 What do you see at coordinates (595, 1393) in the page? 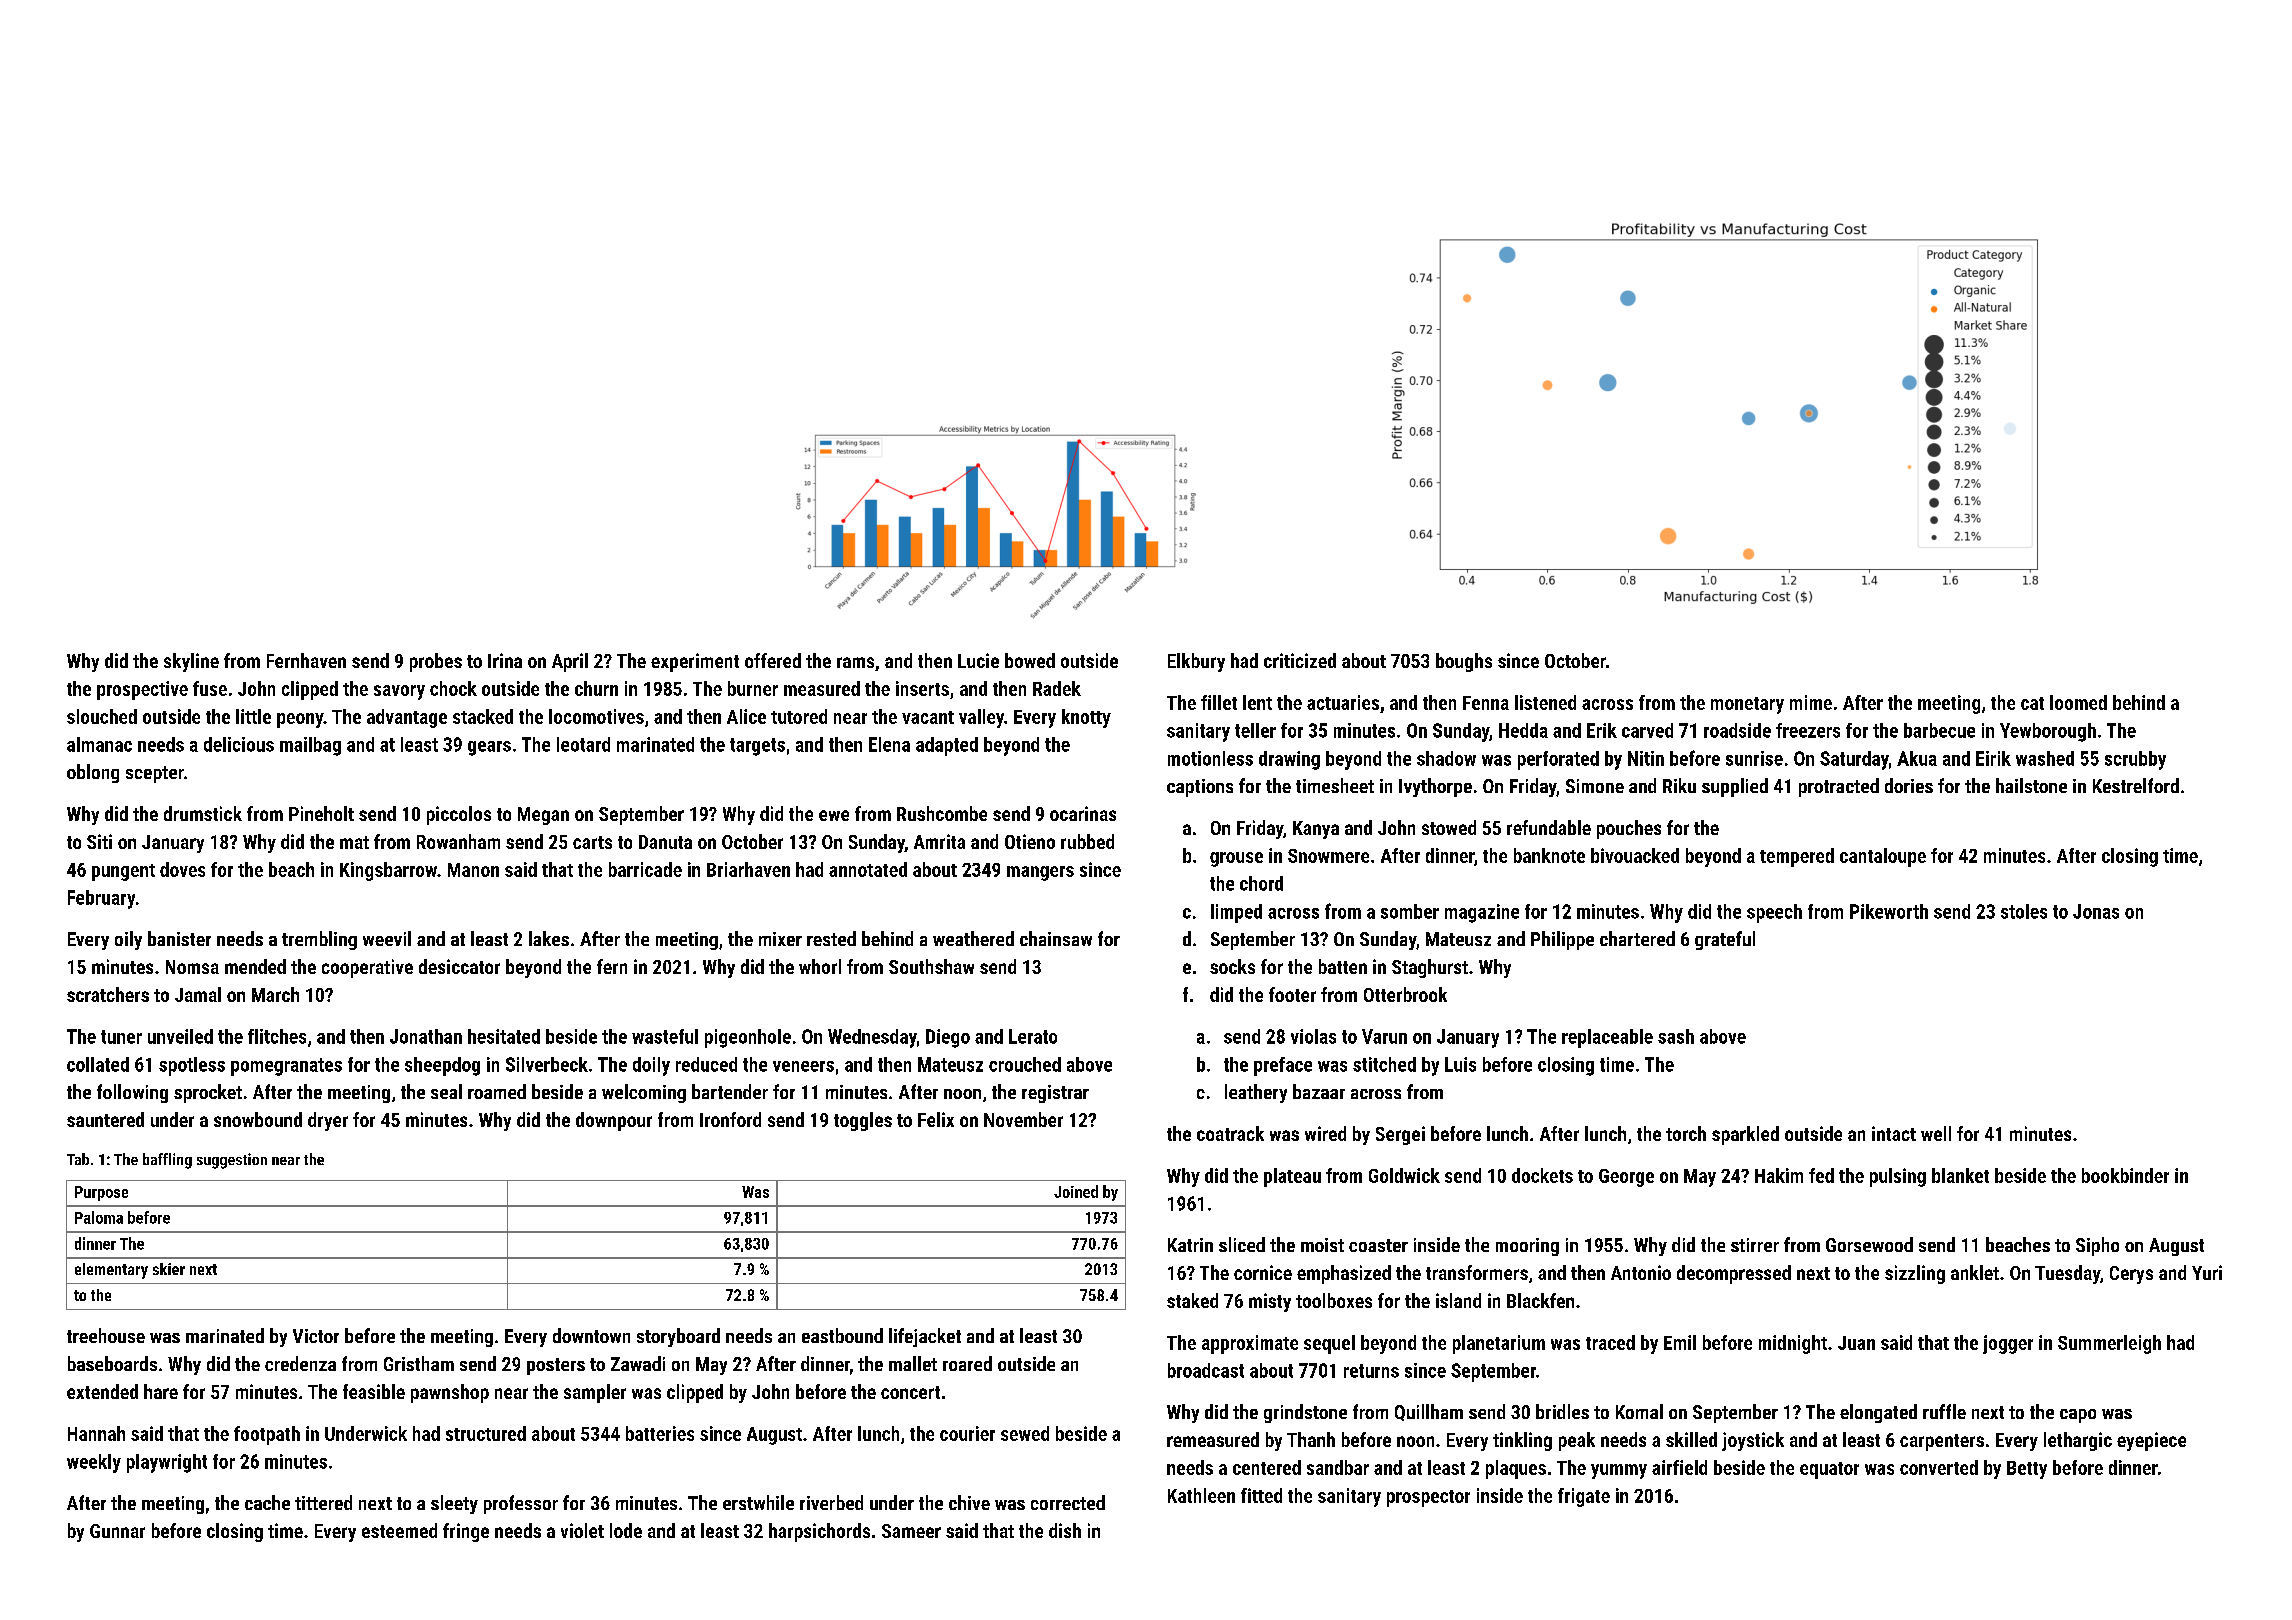
I see `sampler` at bounding box center [595, 1393].
